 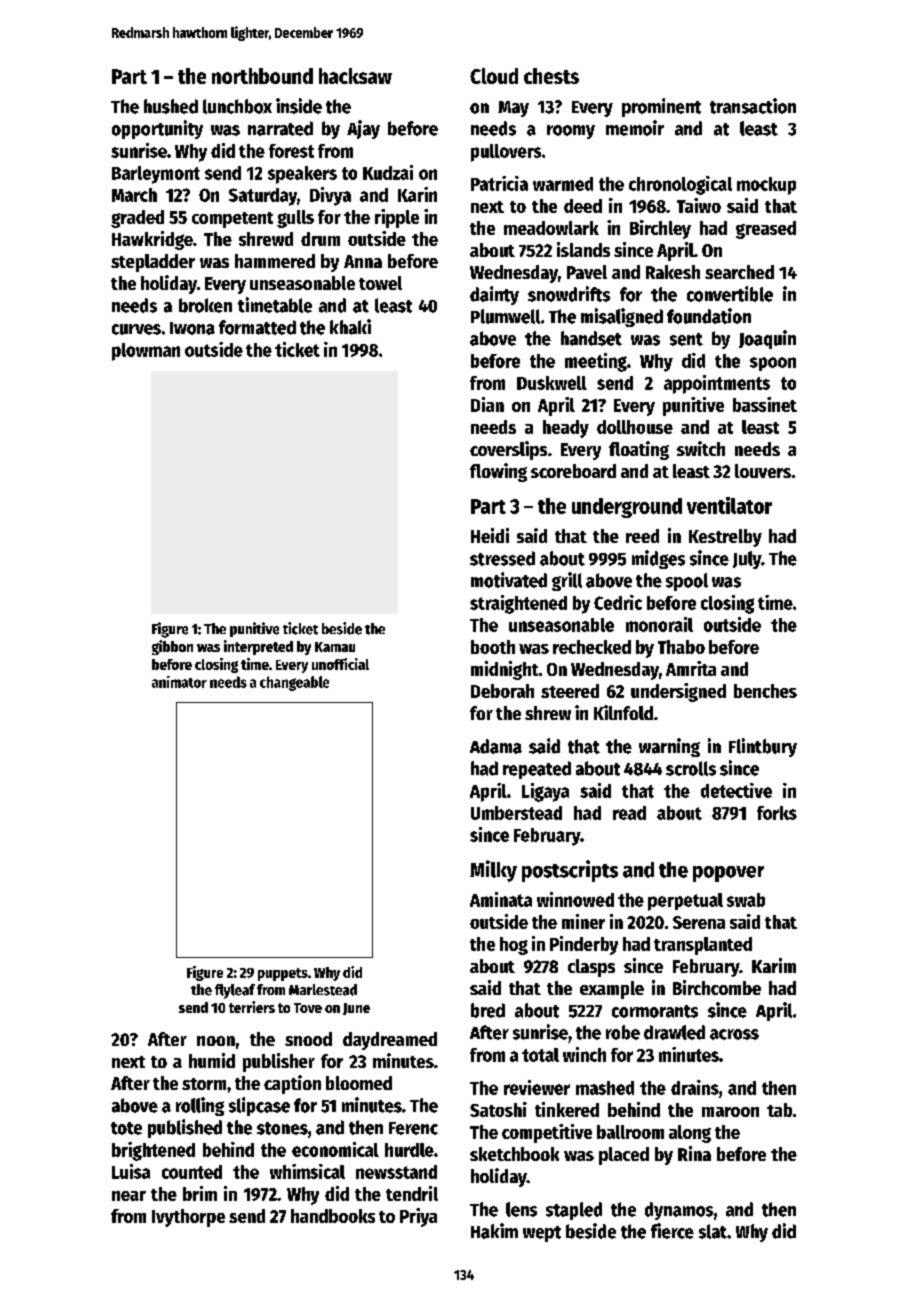 What do you see at coordinates (146, 352) in the screenshot?
I see `plowman` at bounding box center [146, 352].
